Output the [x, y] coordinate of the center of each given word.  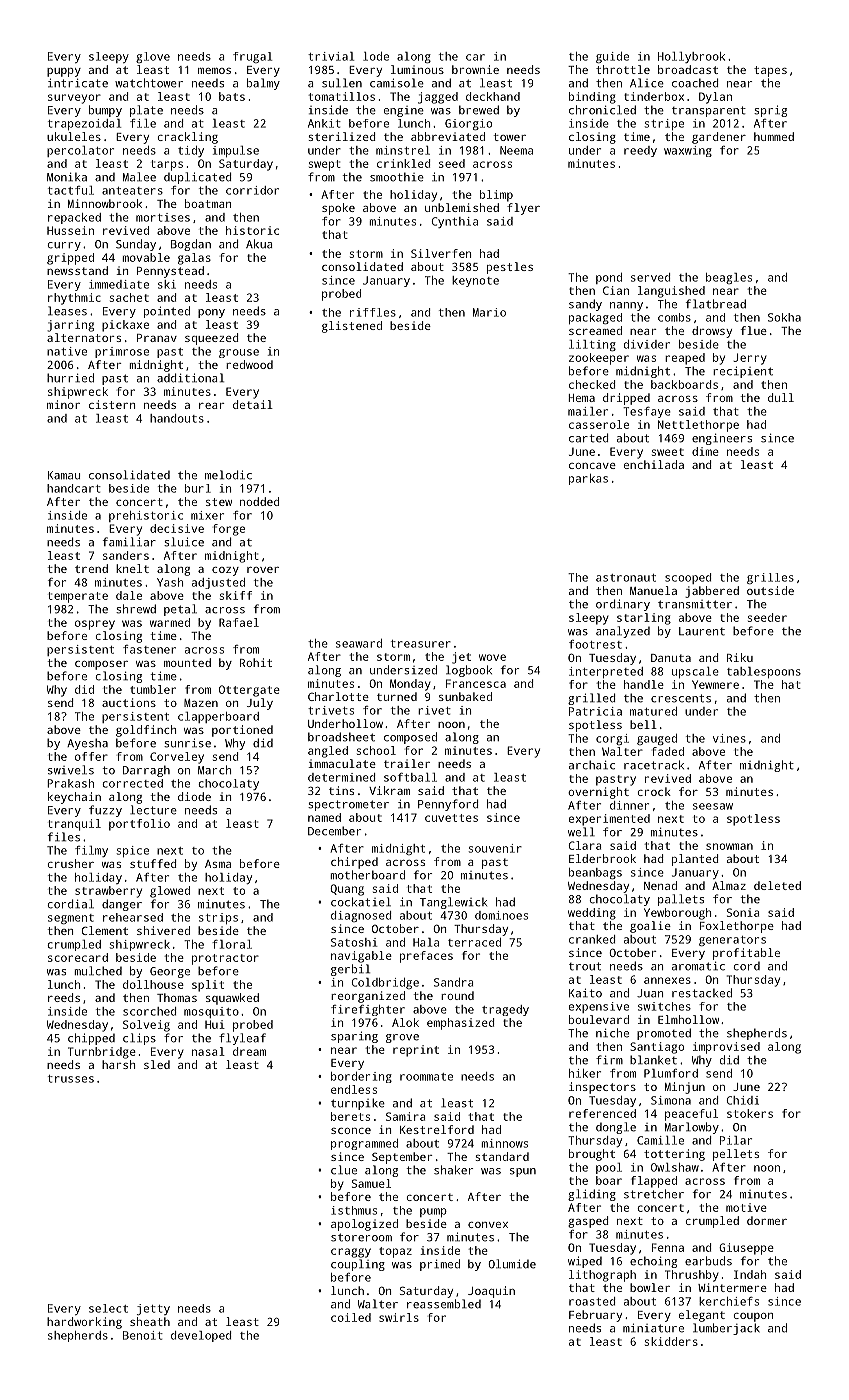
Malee [139, 177]
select [108, 1308]
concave [592, 466]
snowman [729, 846]
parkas [588, 479]
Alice [647, 83]
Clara [585, 845]
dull [781, 397]
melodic [228, 475]
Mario [489, 312]
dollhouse [153, 984]
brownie [475, 69]
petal [180, 610]
